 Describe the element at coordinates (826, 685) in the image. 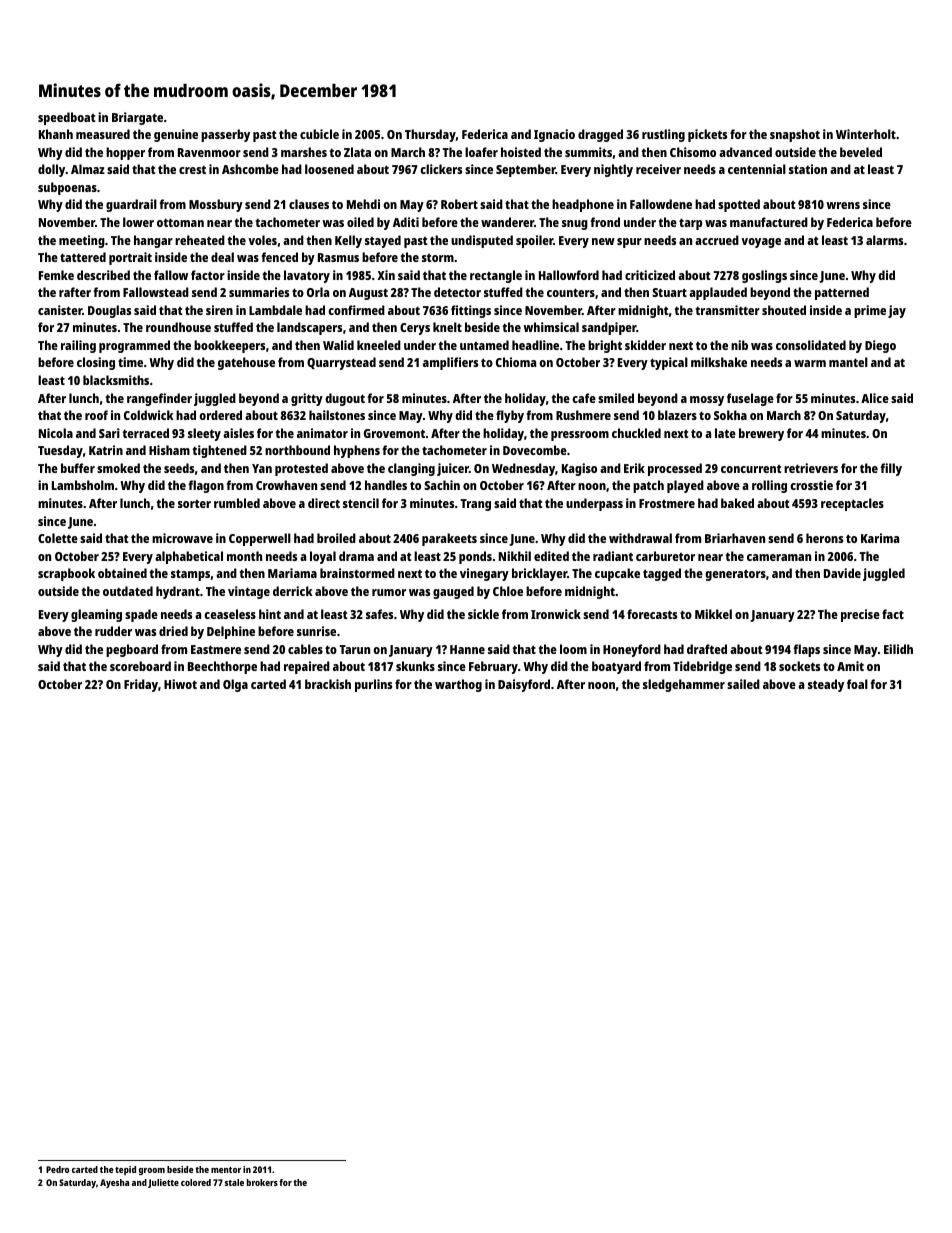

I see `steady` at that location.
